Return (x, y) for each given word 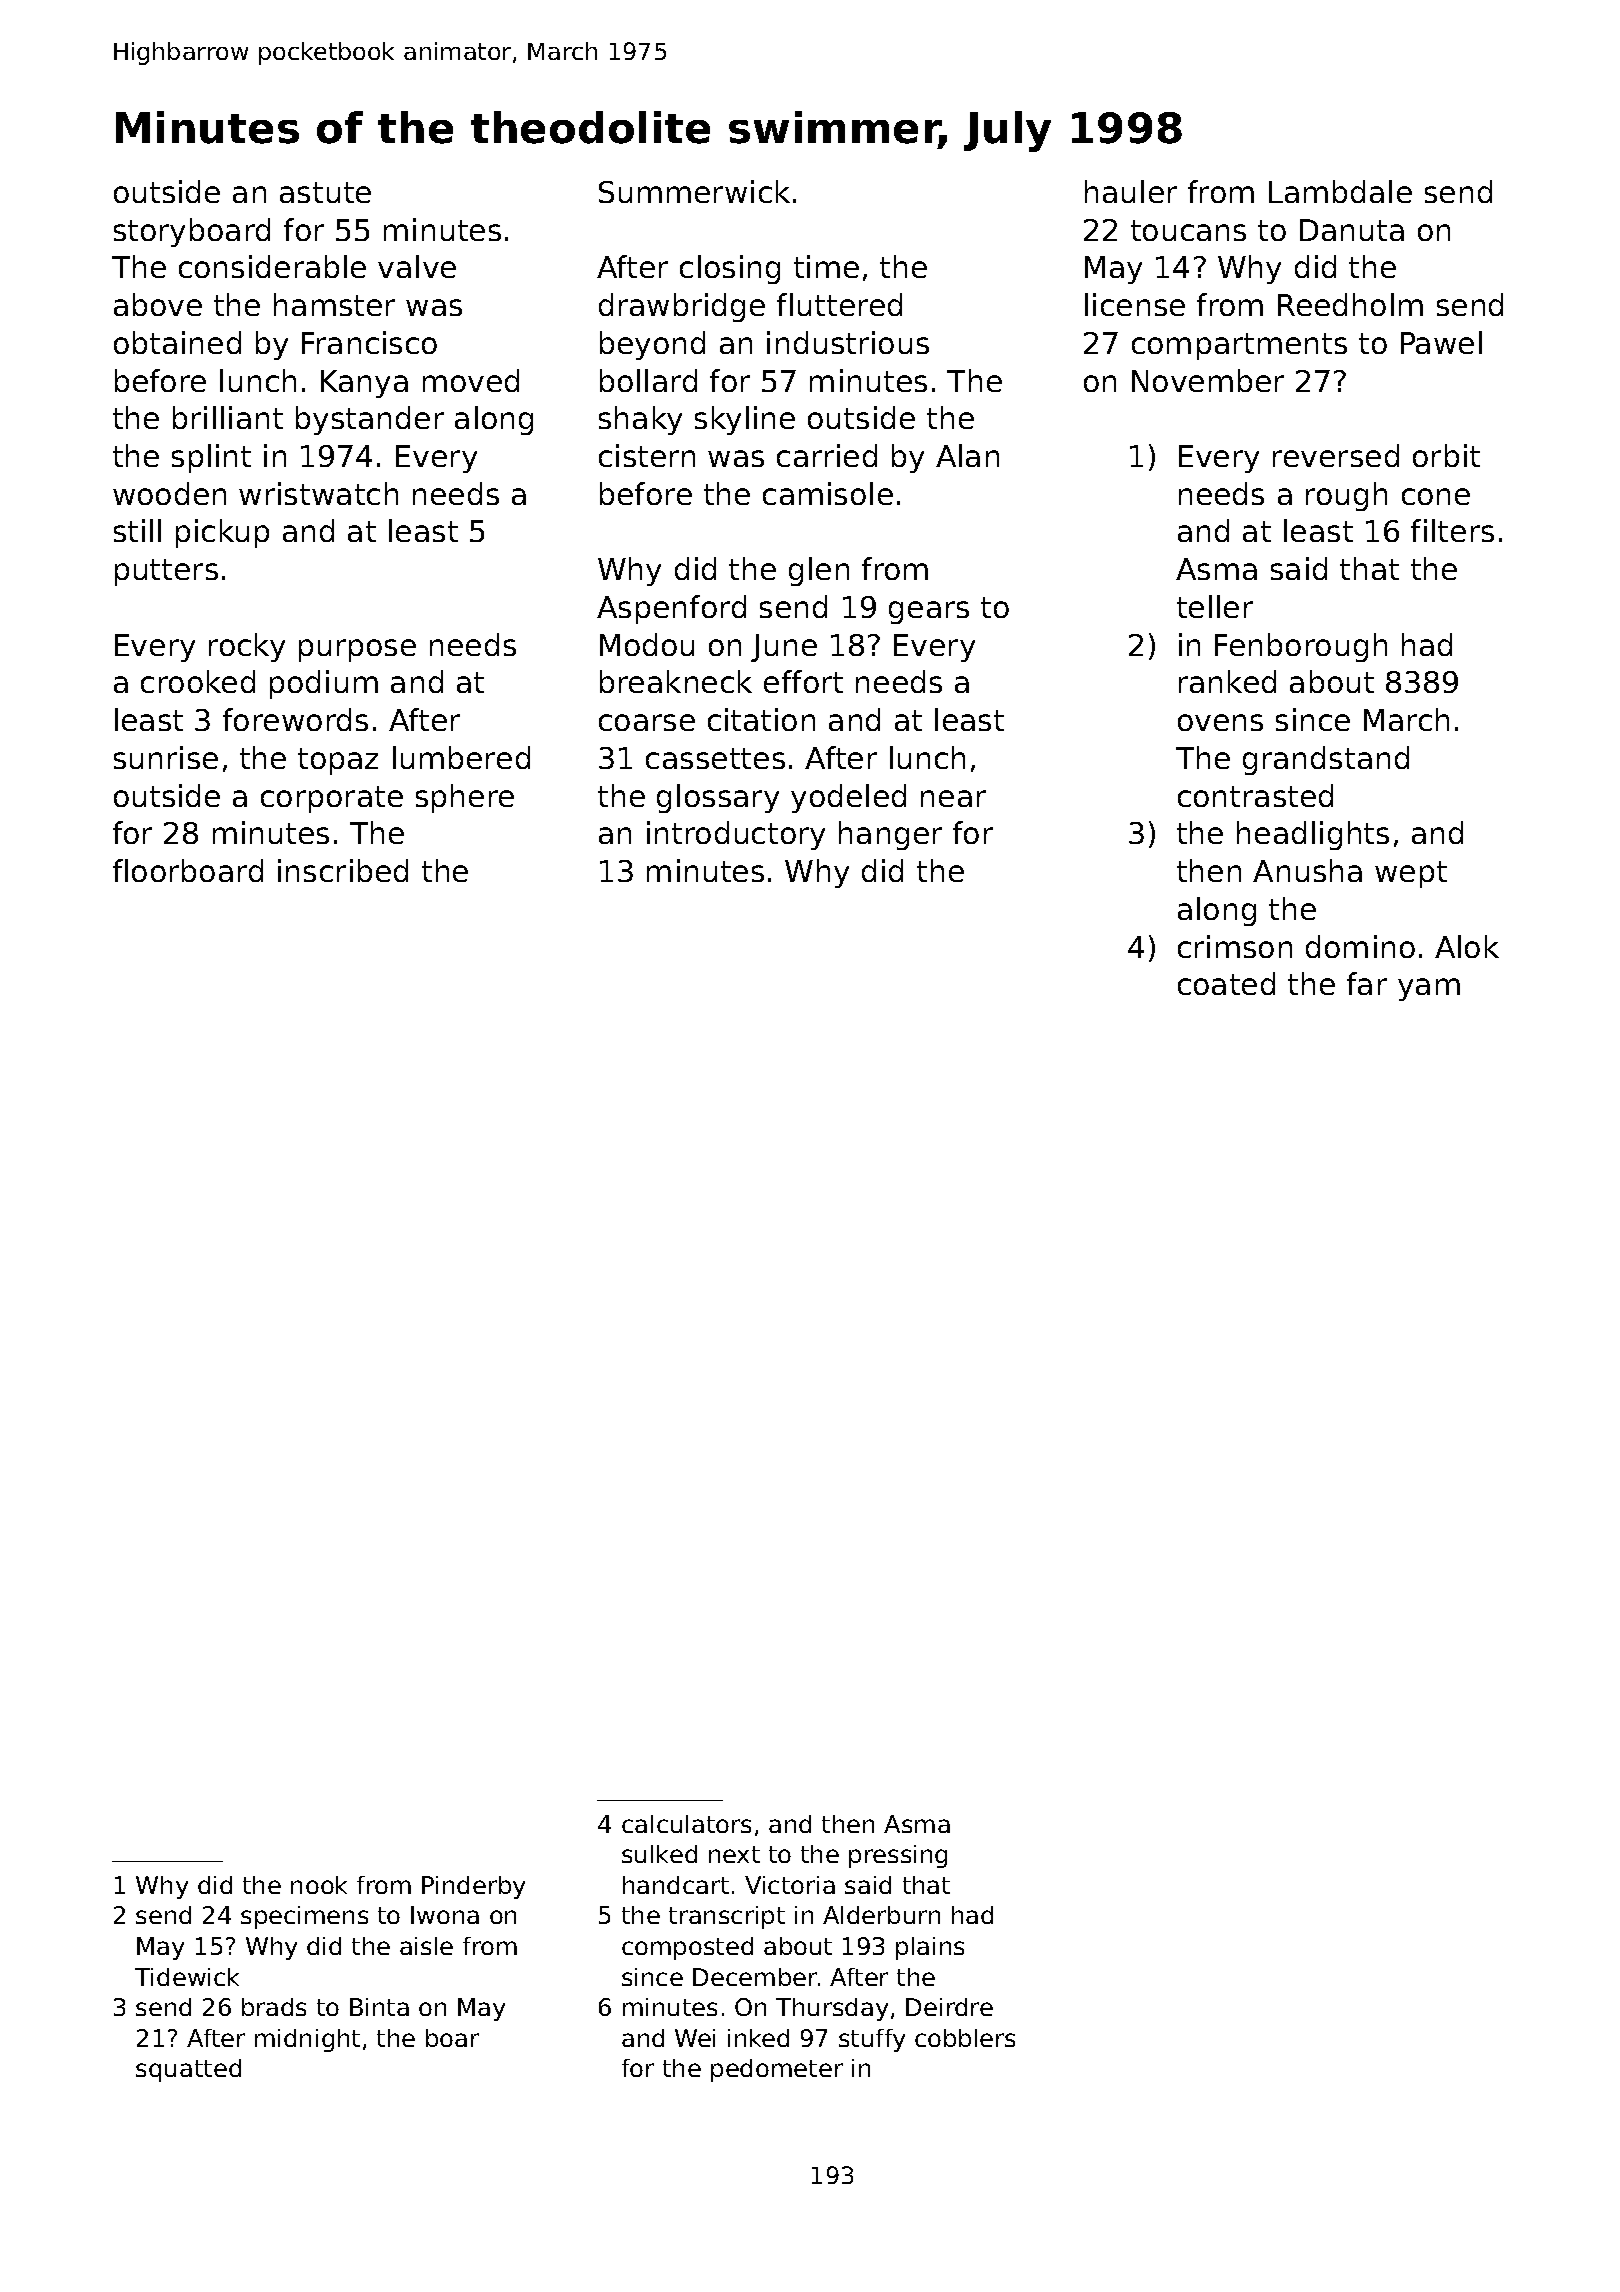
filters (1452, 530)
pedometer (777, 2070)
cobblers (965, 2038)
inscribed (343, 870)
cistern (647, 455)
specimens (304, 1917)
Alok (1467, 946)
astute (325, 192)
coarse (647, 722)
